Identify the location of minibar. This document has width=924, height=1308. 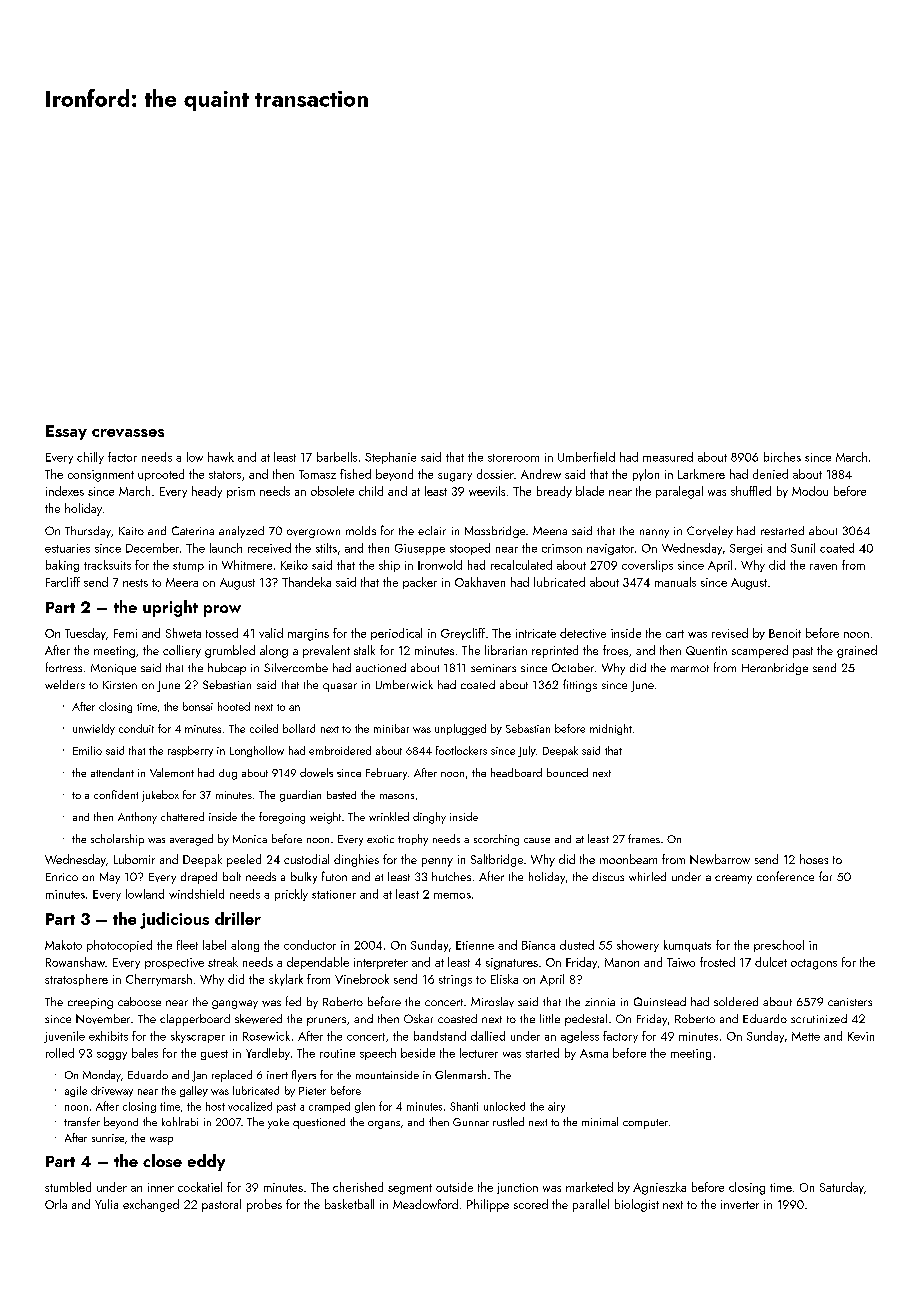
(391, 728).
